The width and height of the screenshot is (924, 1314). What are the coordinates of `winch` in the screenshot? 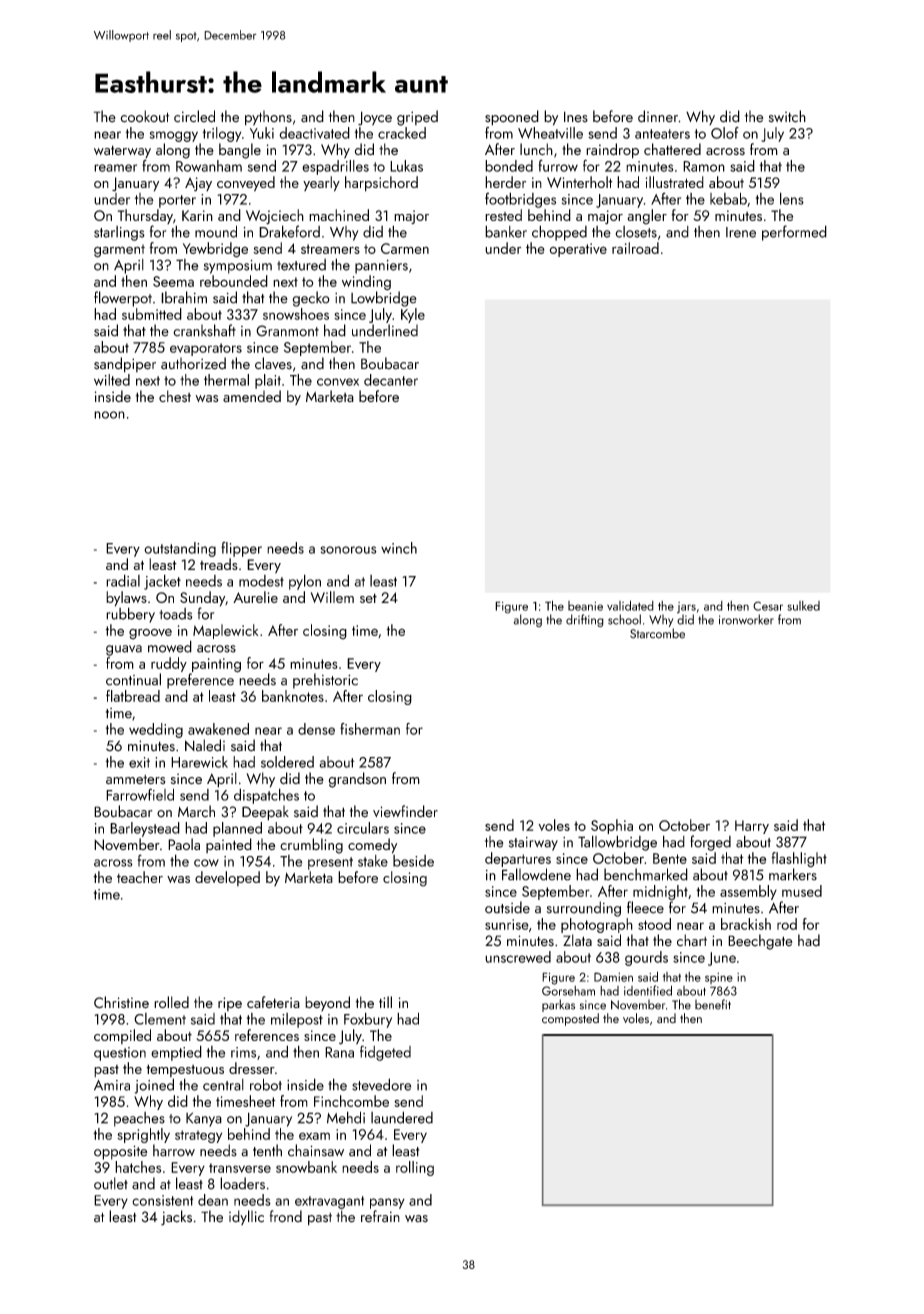 It's located at (399, 548).
